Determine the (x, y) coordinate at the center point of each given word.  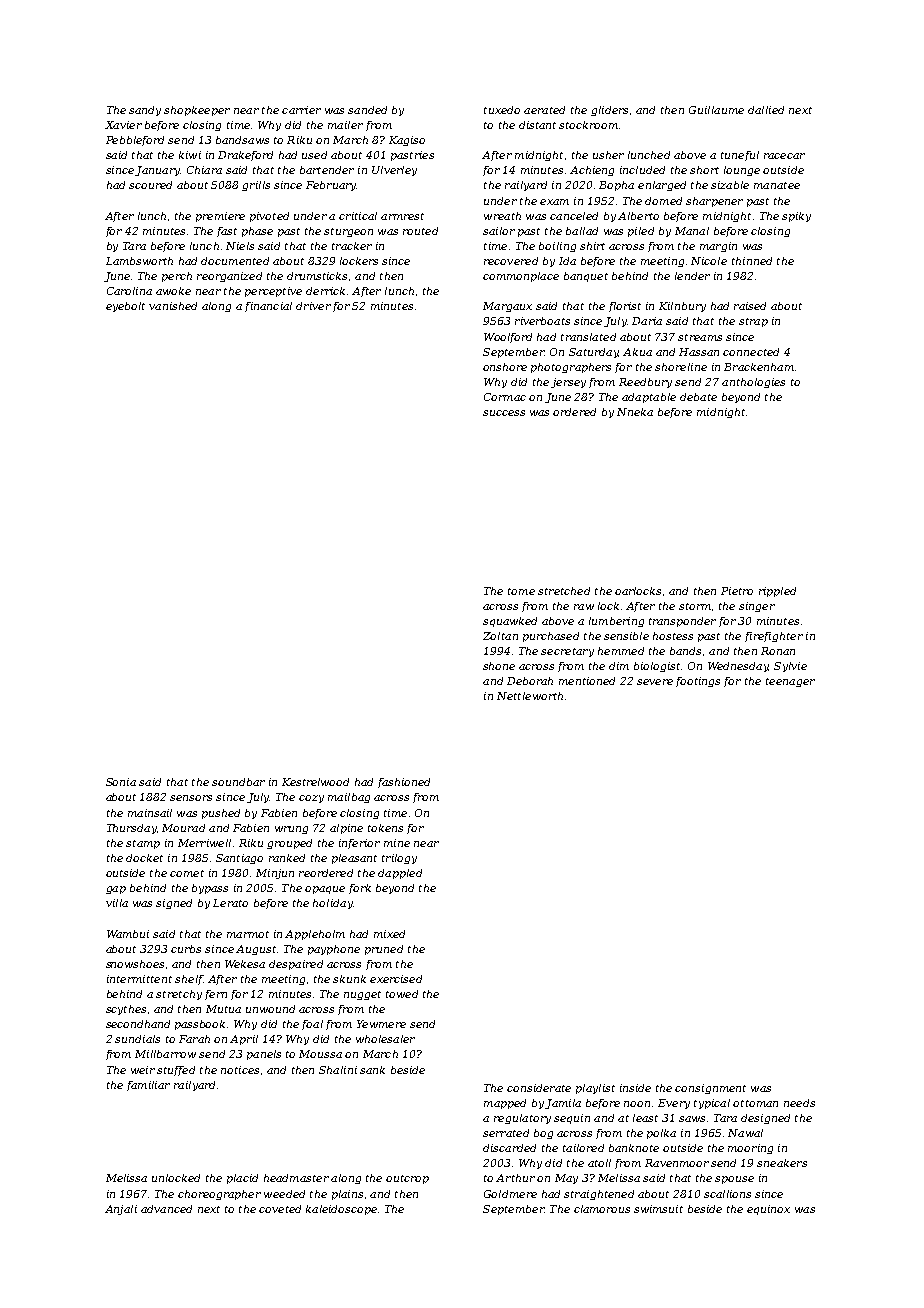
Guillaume (716, 110)
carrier (301, 110)
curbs (186, 949)
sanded (367, 110)
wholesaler (385, 1039)
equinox (768, 1210)
